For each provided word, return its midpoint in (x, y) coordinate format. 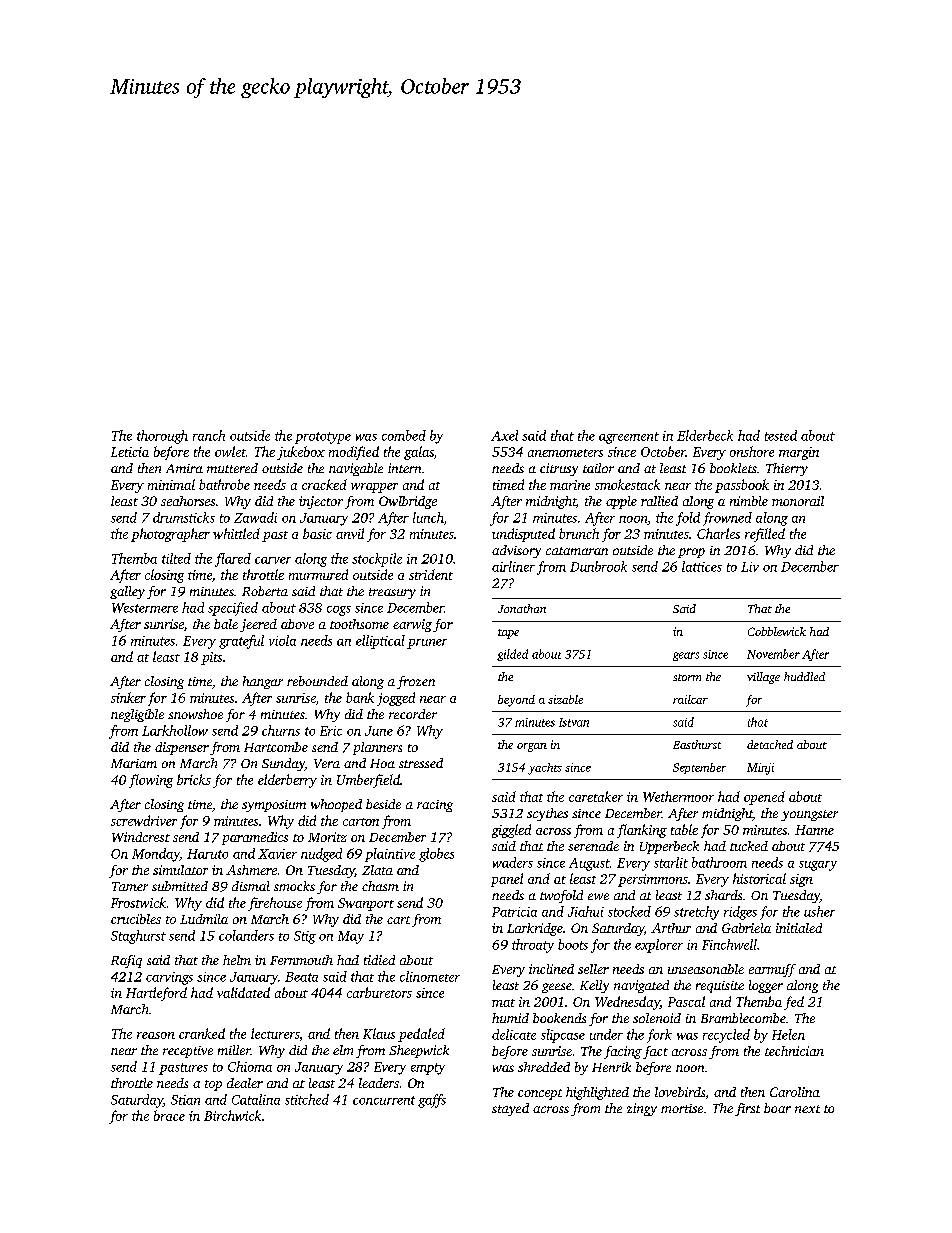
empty (428, 1069)
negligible (137, 715)
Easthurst (697, 744)
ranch (209, 435)
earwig (412, 625)
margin (799, 453)
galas (419, 453)
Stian (185, 1100)
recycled (726, 1036)
